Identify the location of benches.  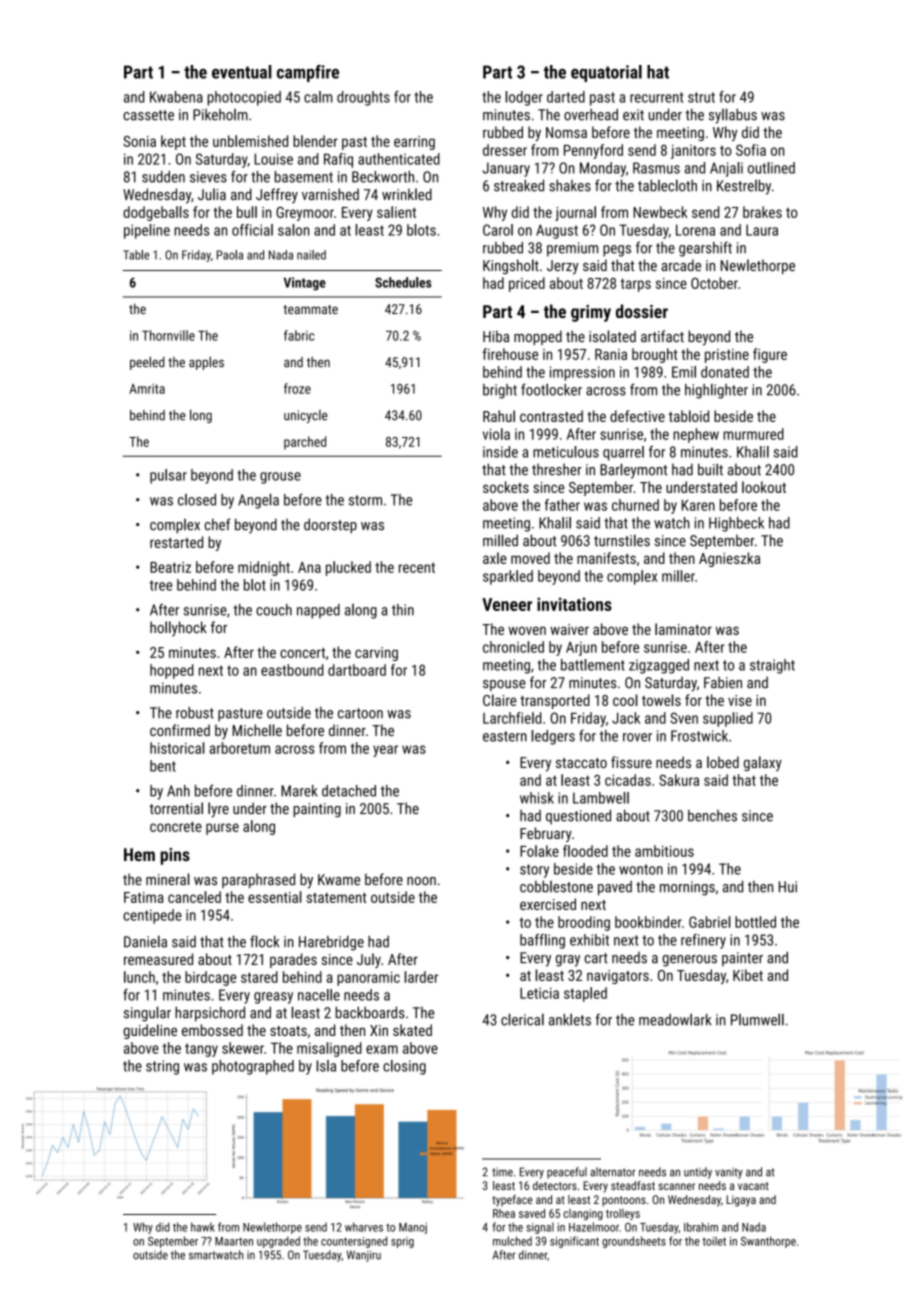
(712, 816).
